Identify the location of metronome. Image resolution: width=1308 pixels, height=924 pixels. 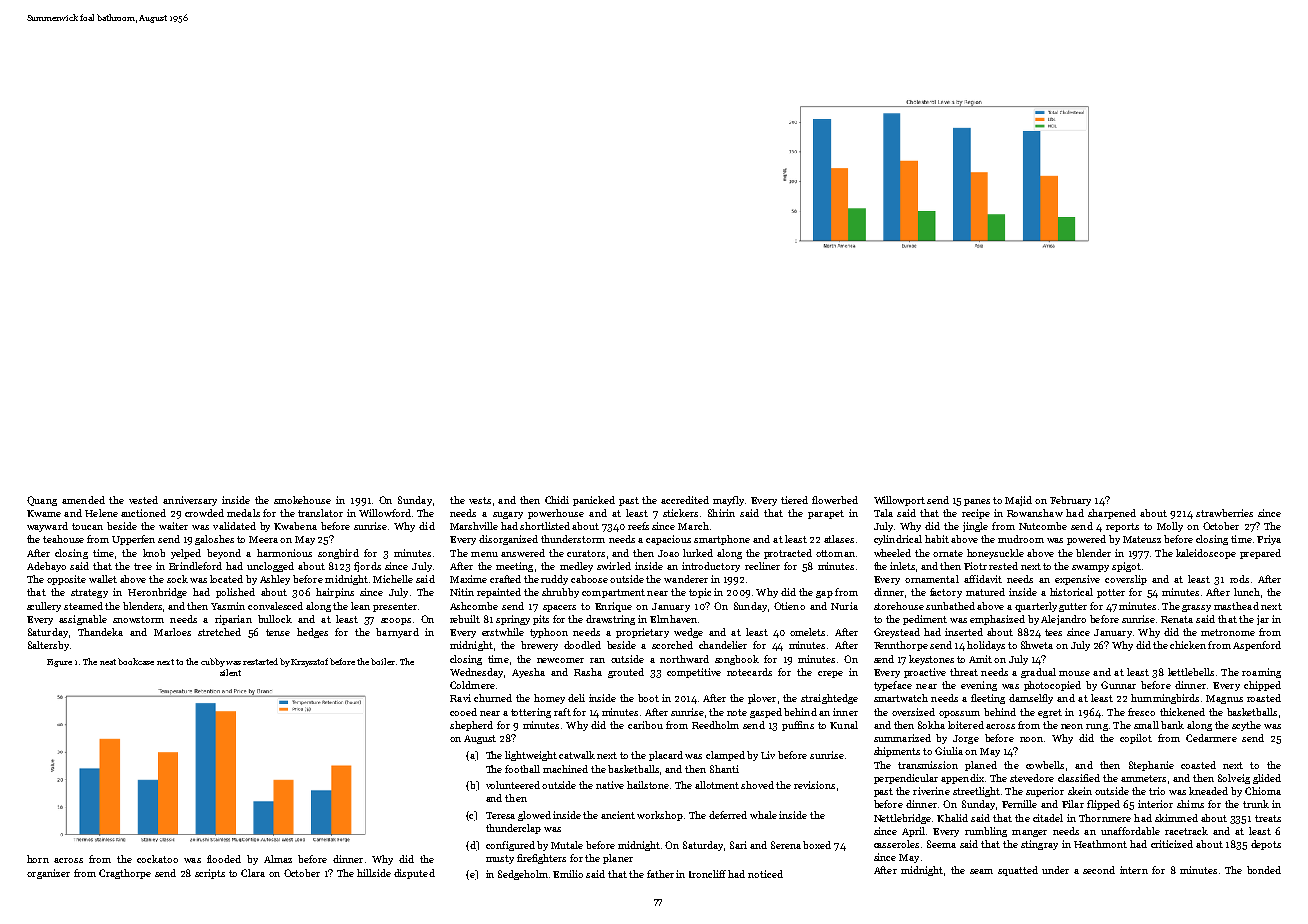
(1228, 632).
